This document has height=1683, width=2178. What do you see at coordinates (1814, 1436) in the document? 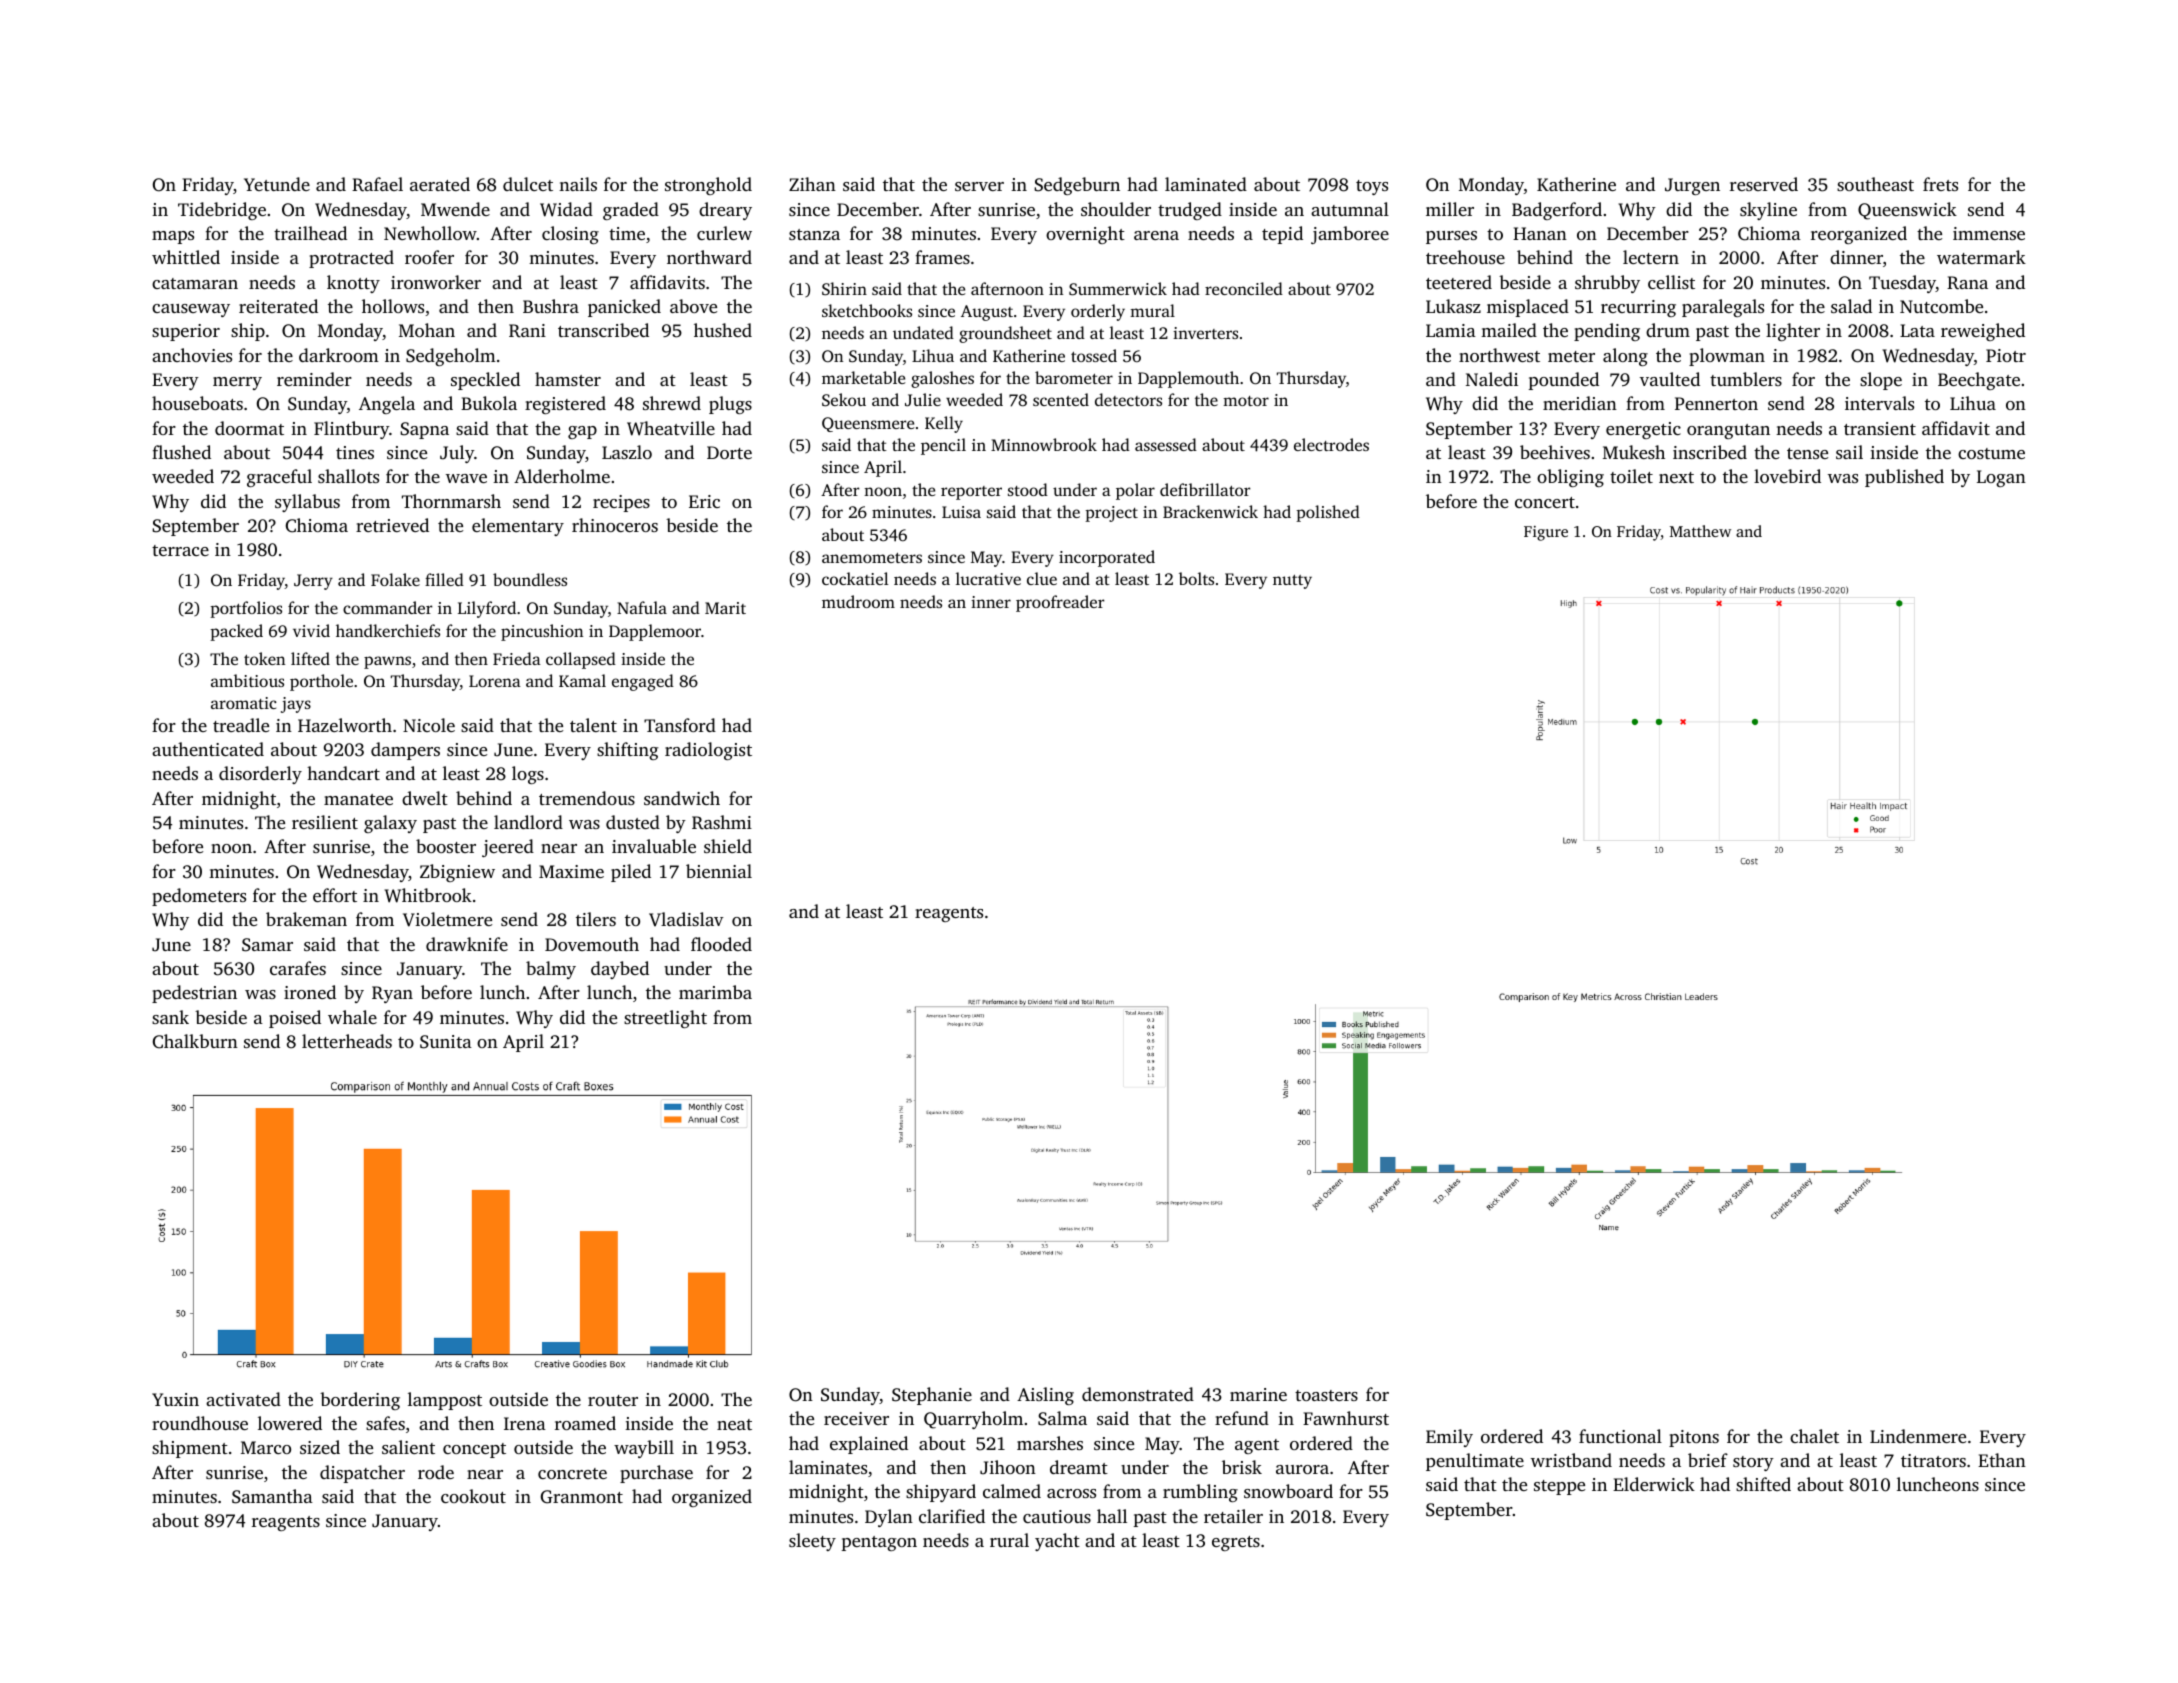
I see `chalet` at bounding box center [1814, 1436].
